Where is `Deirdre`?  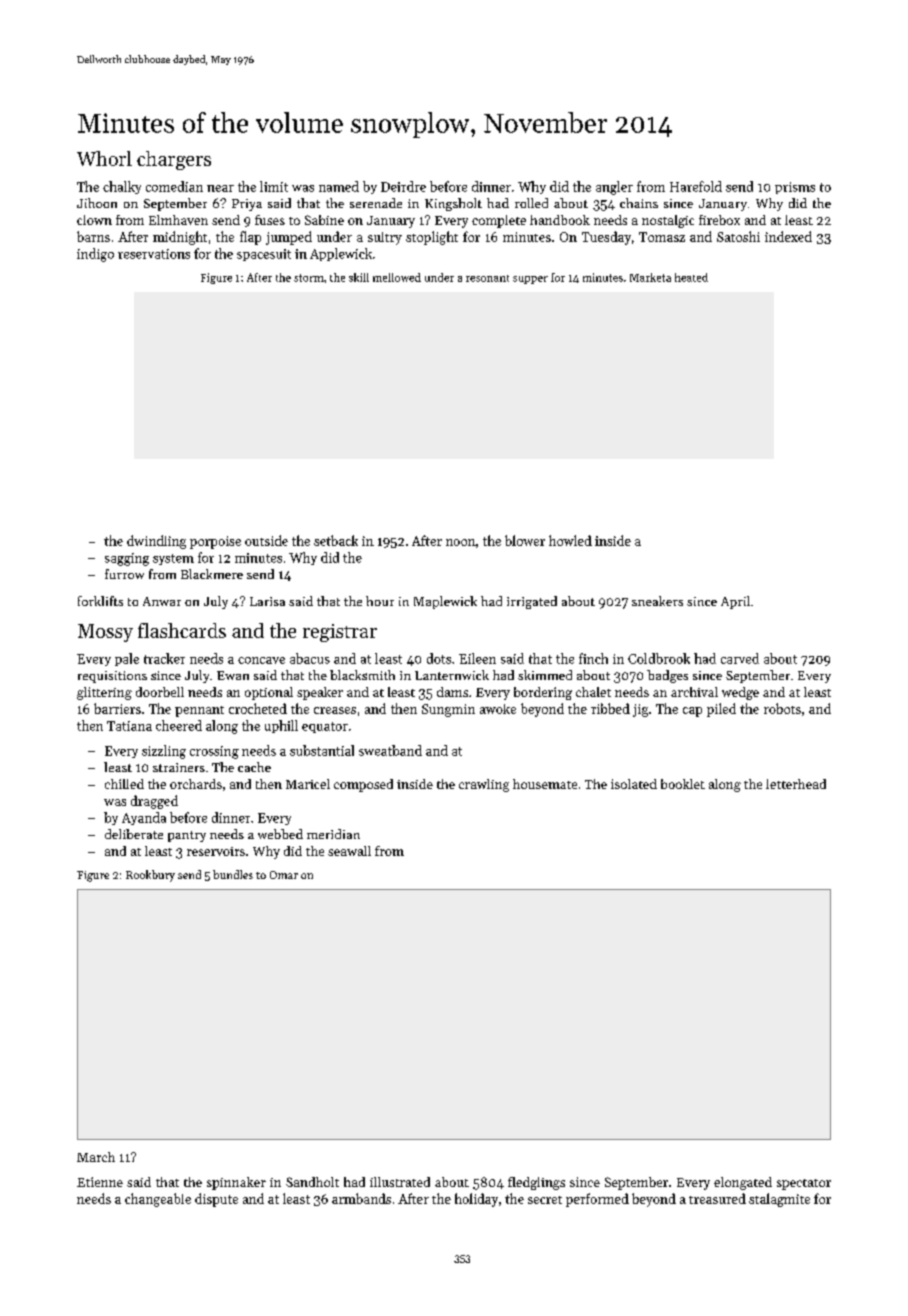
Deirdre is located at coordinates (403, 186).
